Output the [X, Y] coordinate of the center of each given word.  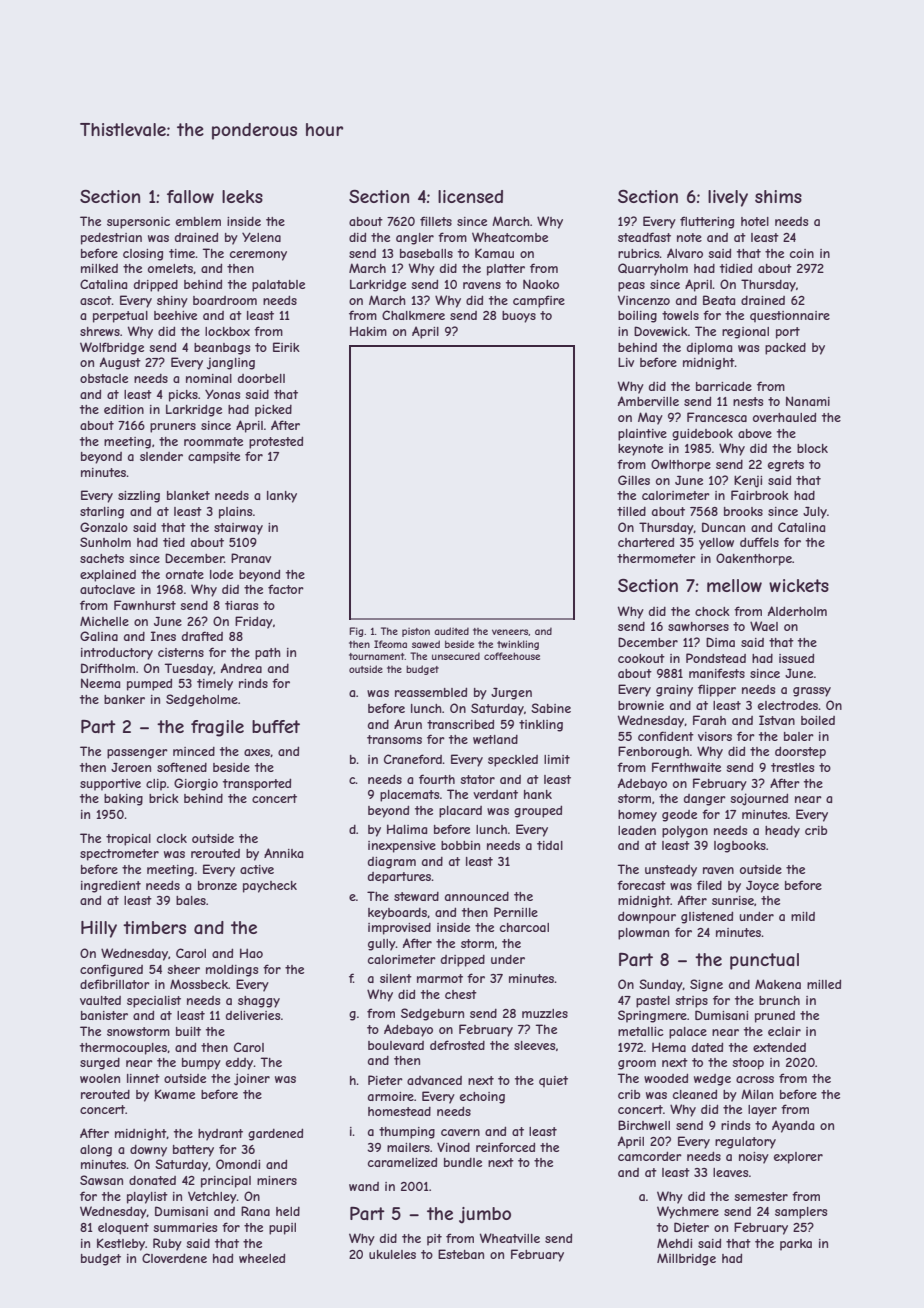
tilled [631, 511]
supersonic [138, 223]
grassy [812, 692]
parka [796, 1245]
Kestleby [121, 1244]
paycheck [270, 887]
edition [124, 409]
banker [124, 699]
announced [477, 896]
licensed [470, 196]
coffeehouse [512, 656]
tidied [736, 268]
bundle [463, 1162]
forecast [641, 885]
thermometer [656, 558]
